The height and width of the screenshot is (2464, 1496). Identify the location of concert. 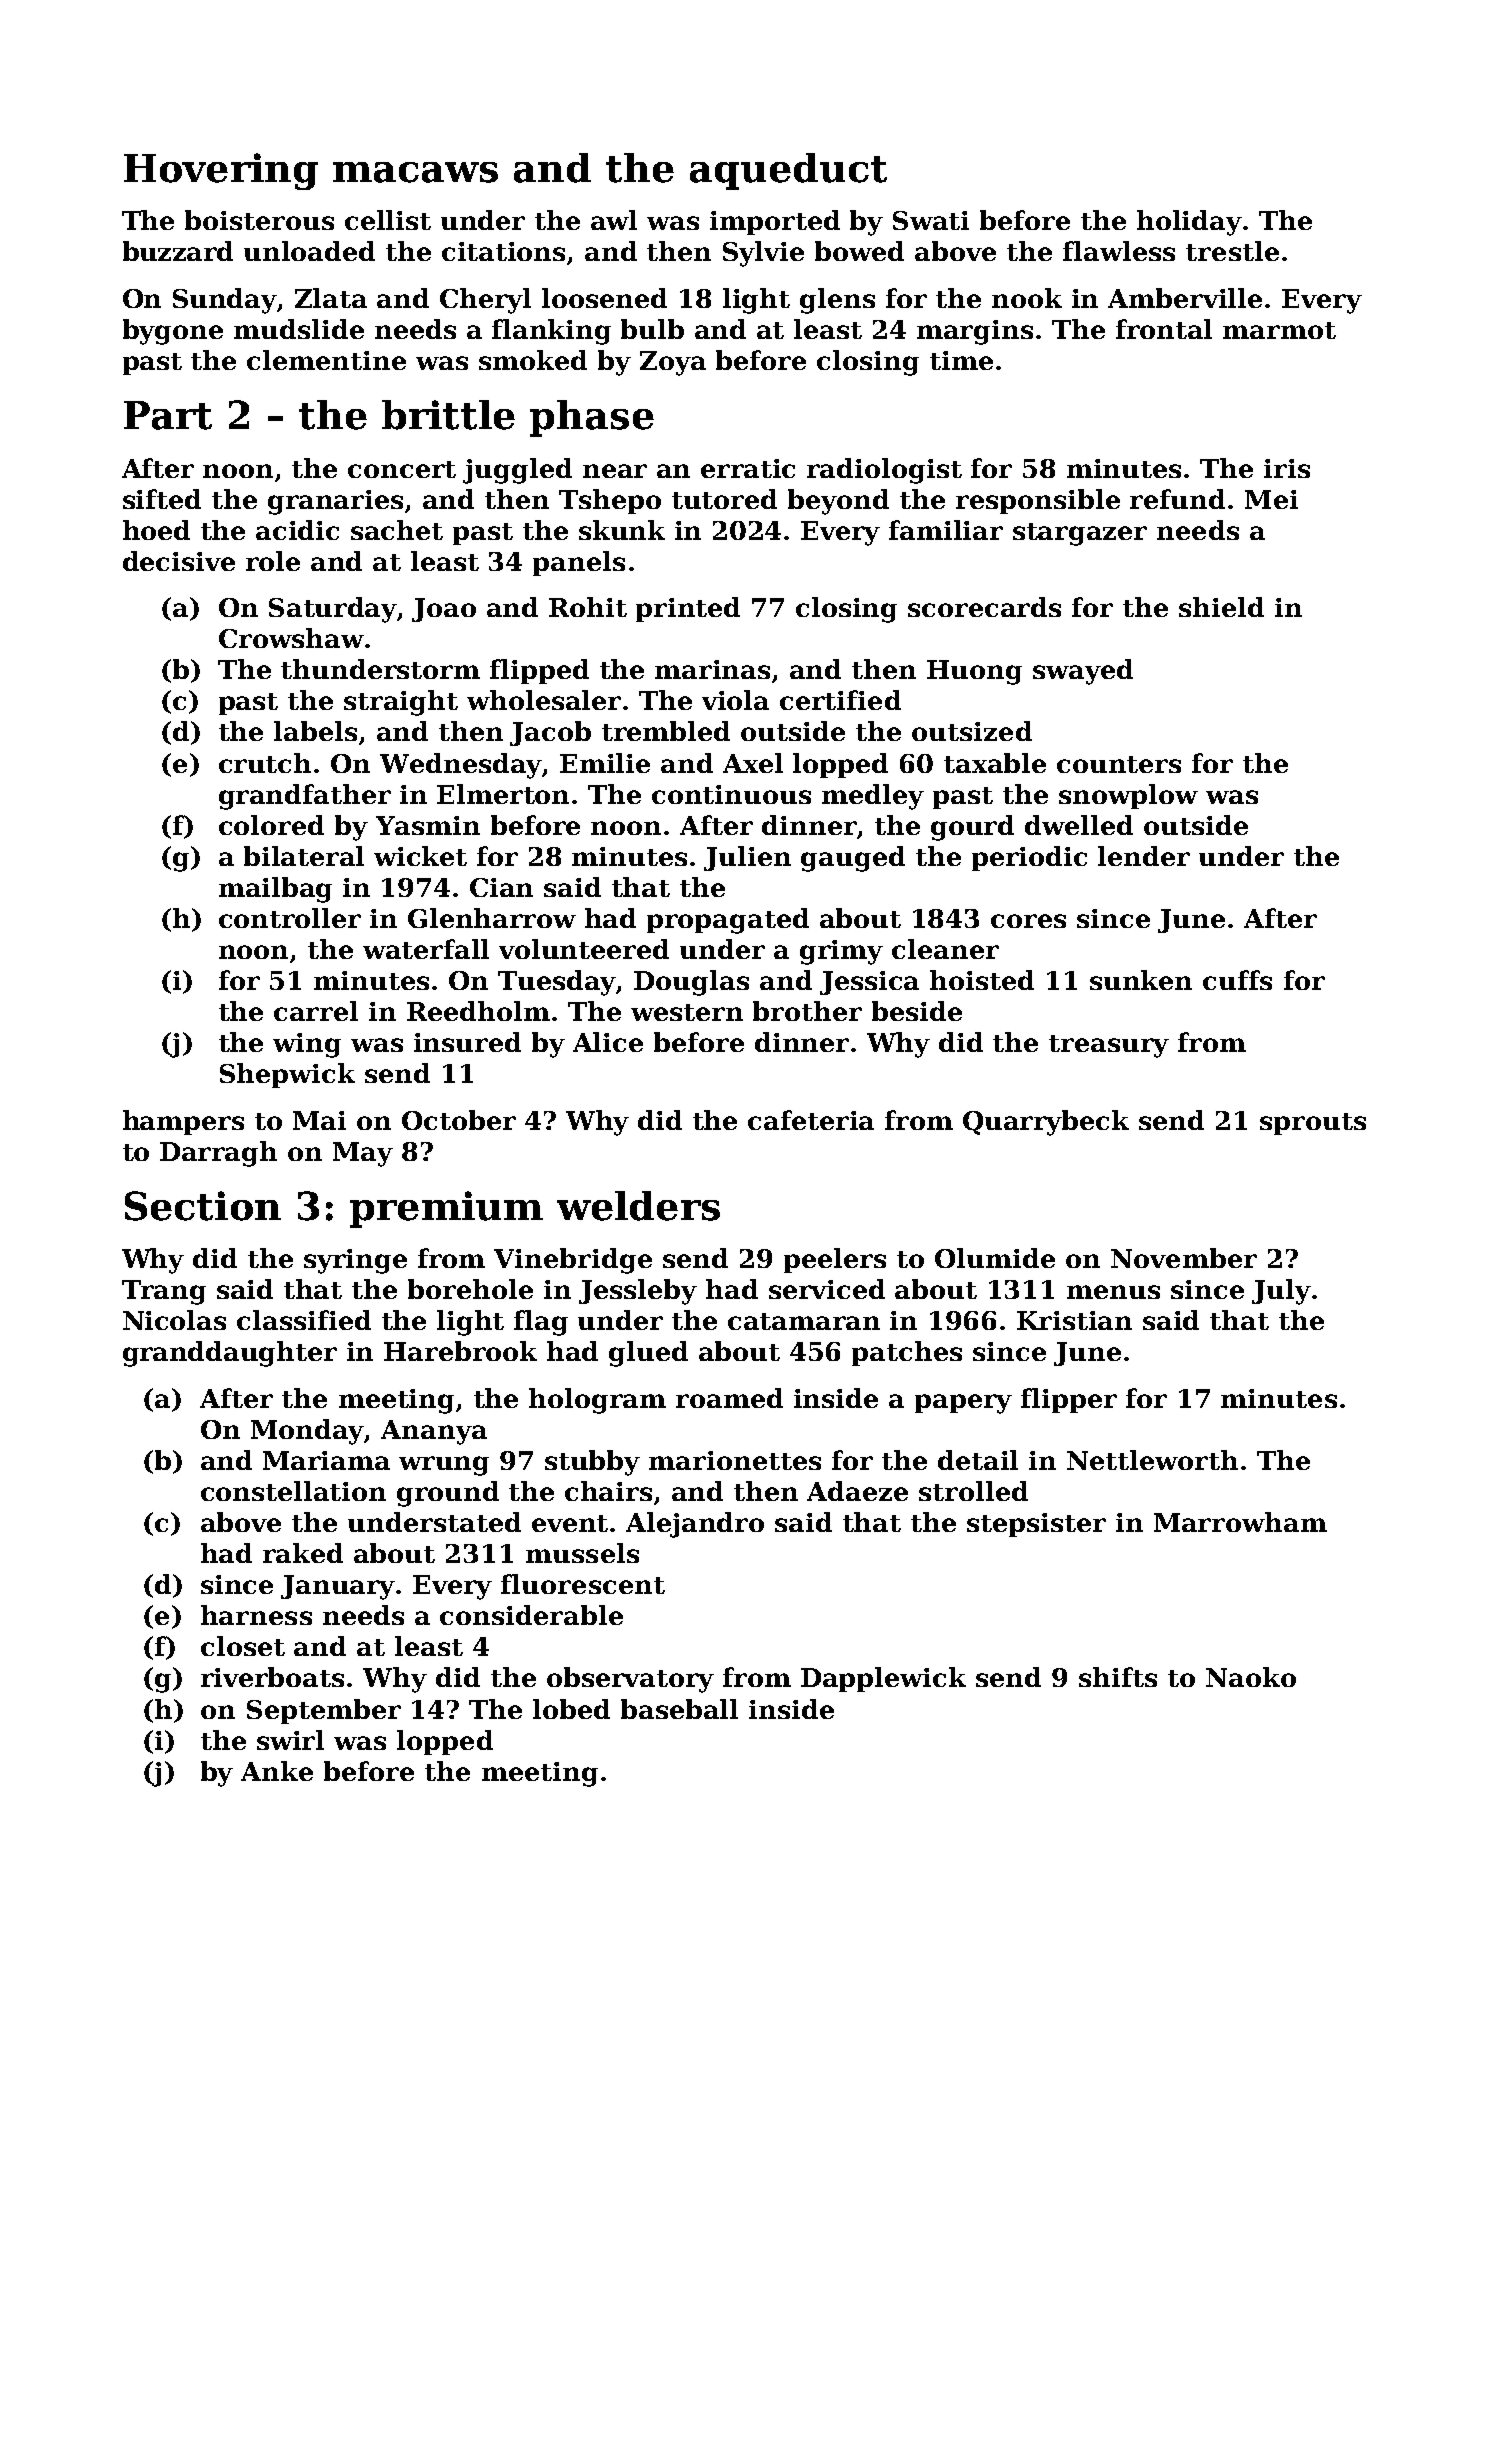
(402, 469).
